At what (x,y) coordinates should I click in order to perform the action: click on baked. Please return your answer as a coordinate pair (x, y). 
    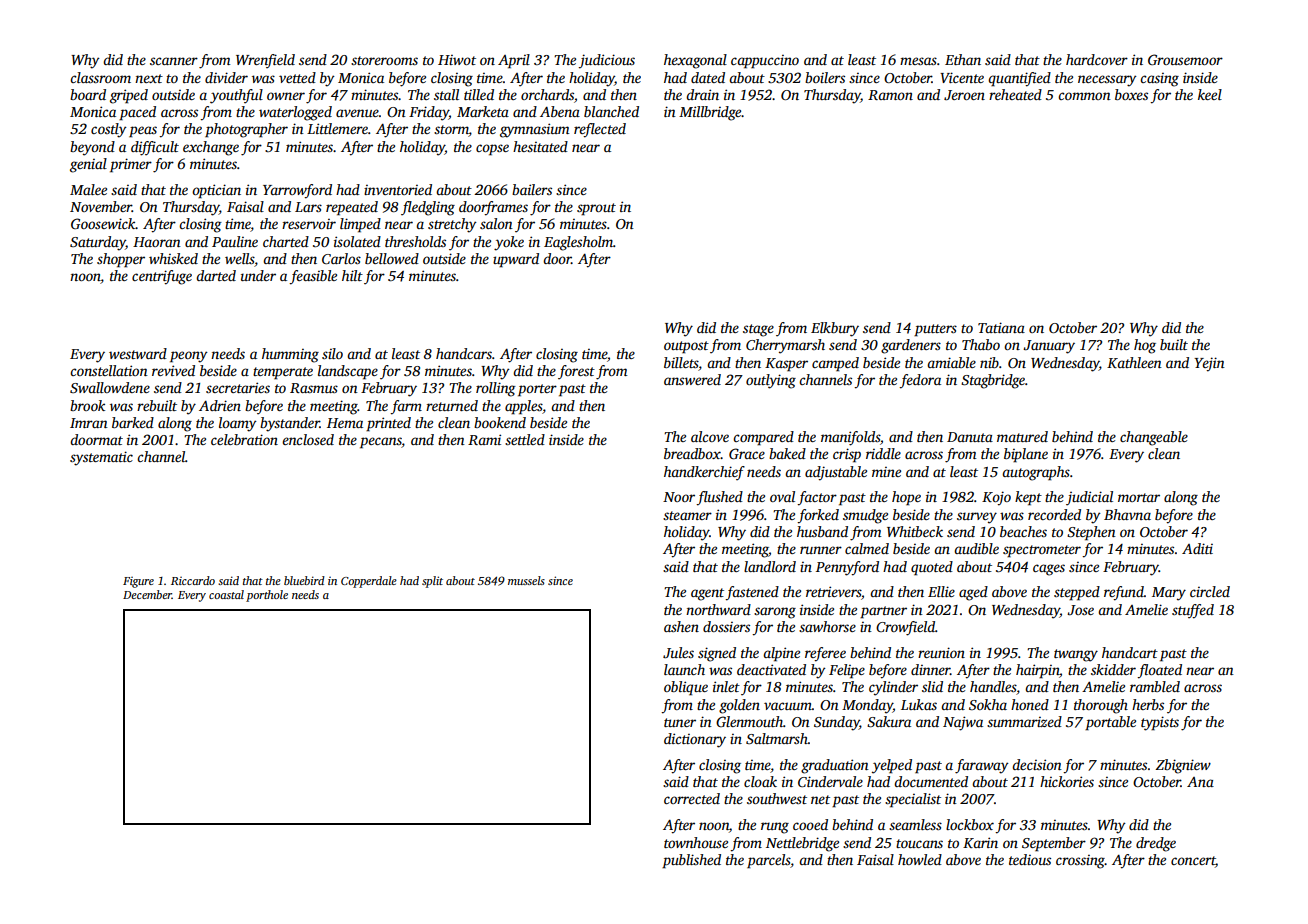
    Looking at the image, I should click on (787, 453).
